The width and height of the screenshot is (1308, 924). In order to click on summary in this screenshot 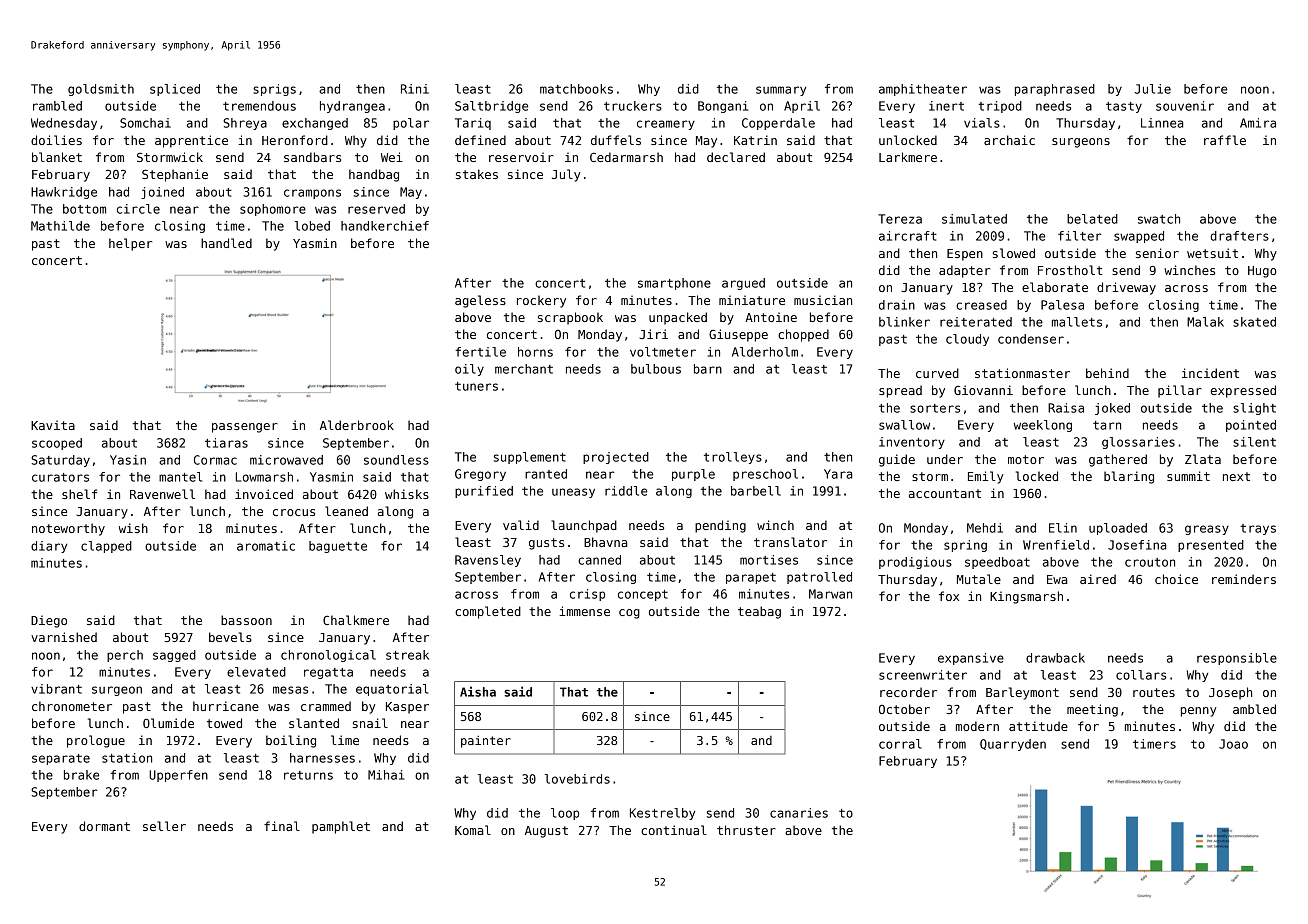, I will do `click(781, 91)`.
